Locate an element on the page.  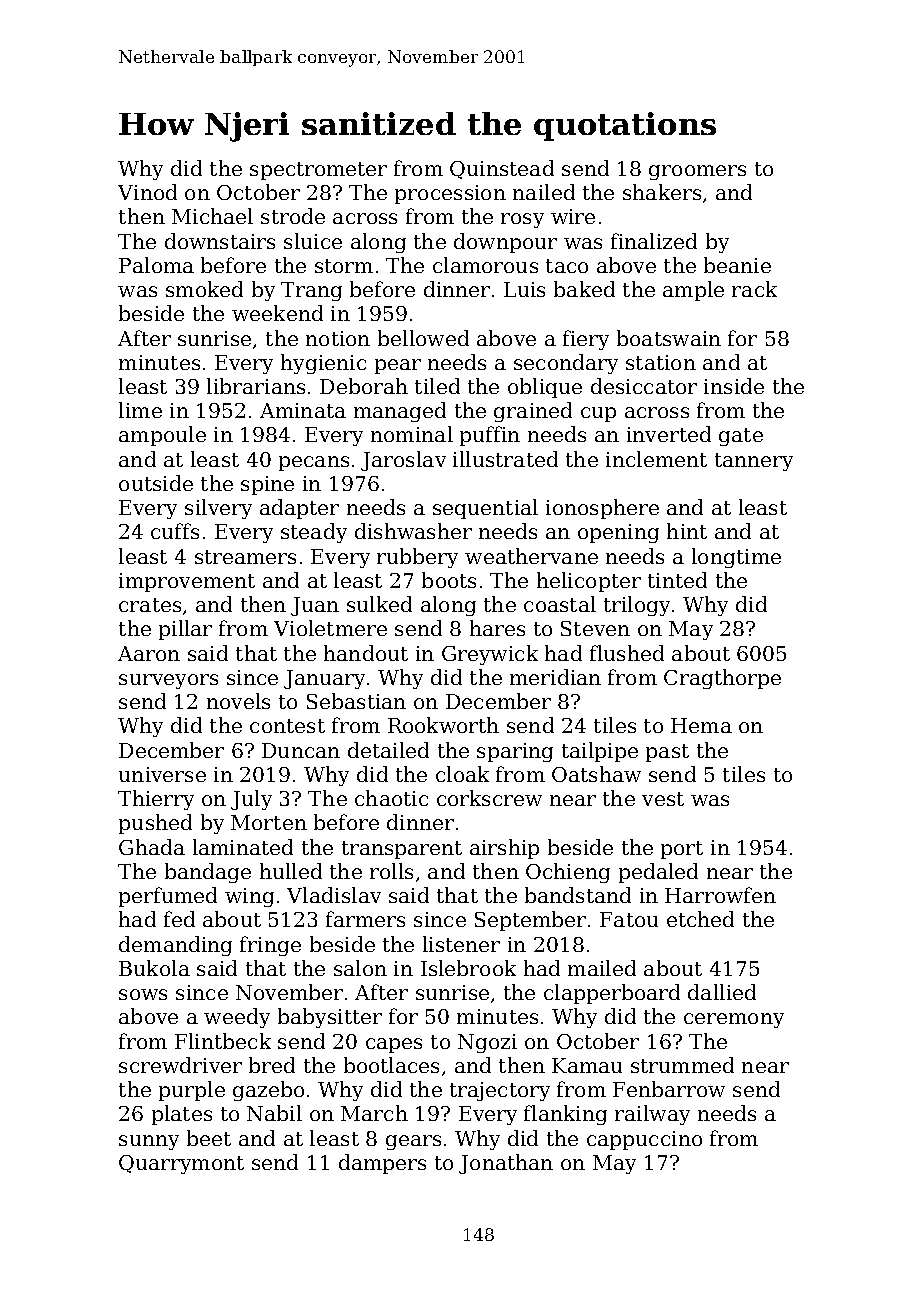
dampers is located at coordinates (382, 1164).
